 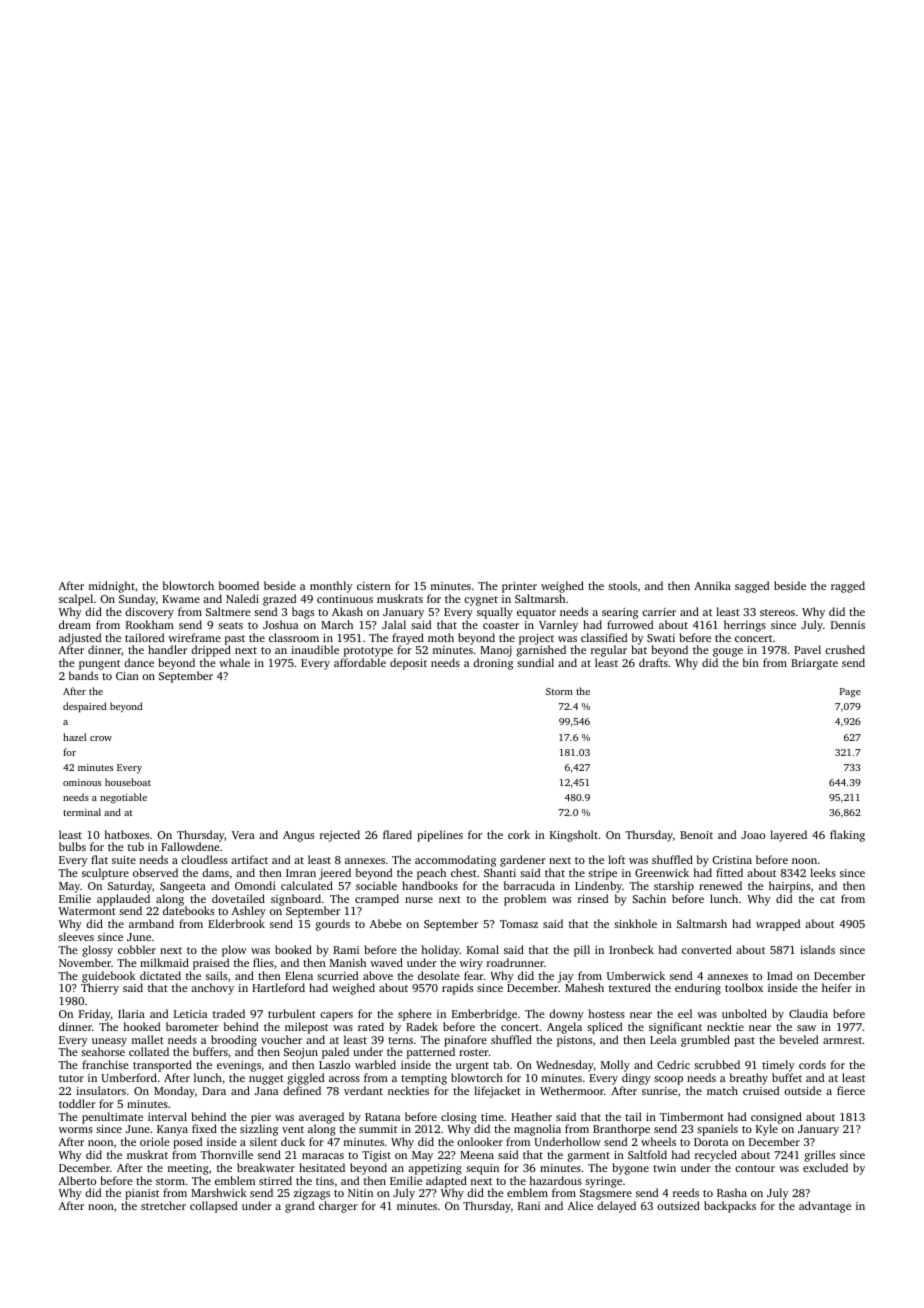 I want to click on leeks, so click(x=823, y=872).
